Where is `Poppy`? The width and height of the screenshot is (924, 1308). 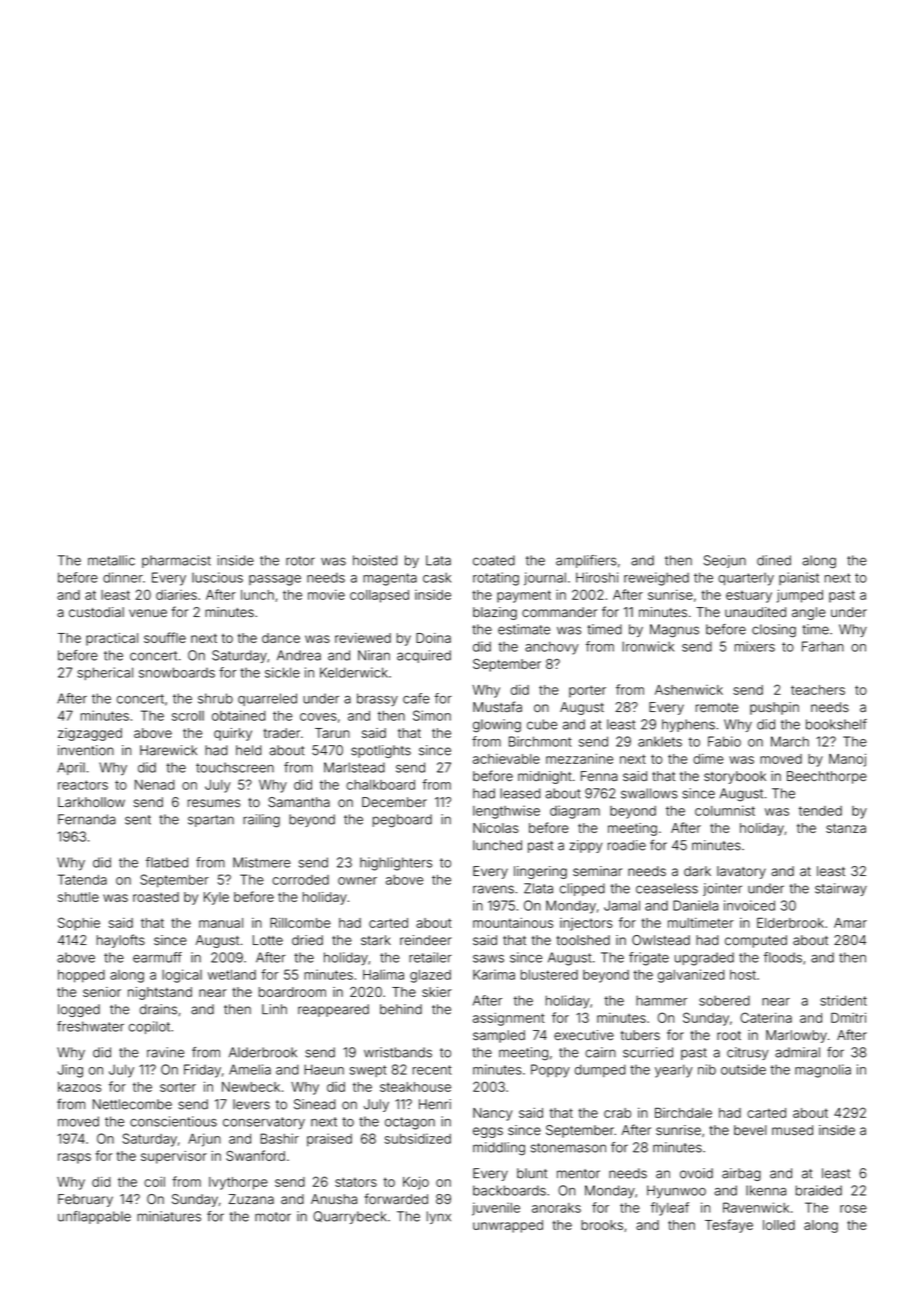
Poppy is located at coordinates (550, 1071).
